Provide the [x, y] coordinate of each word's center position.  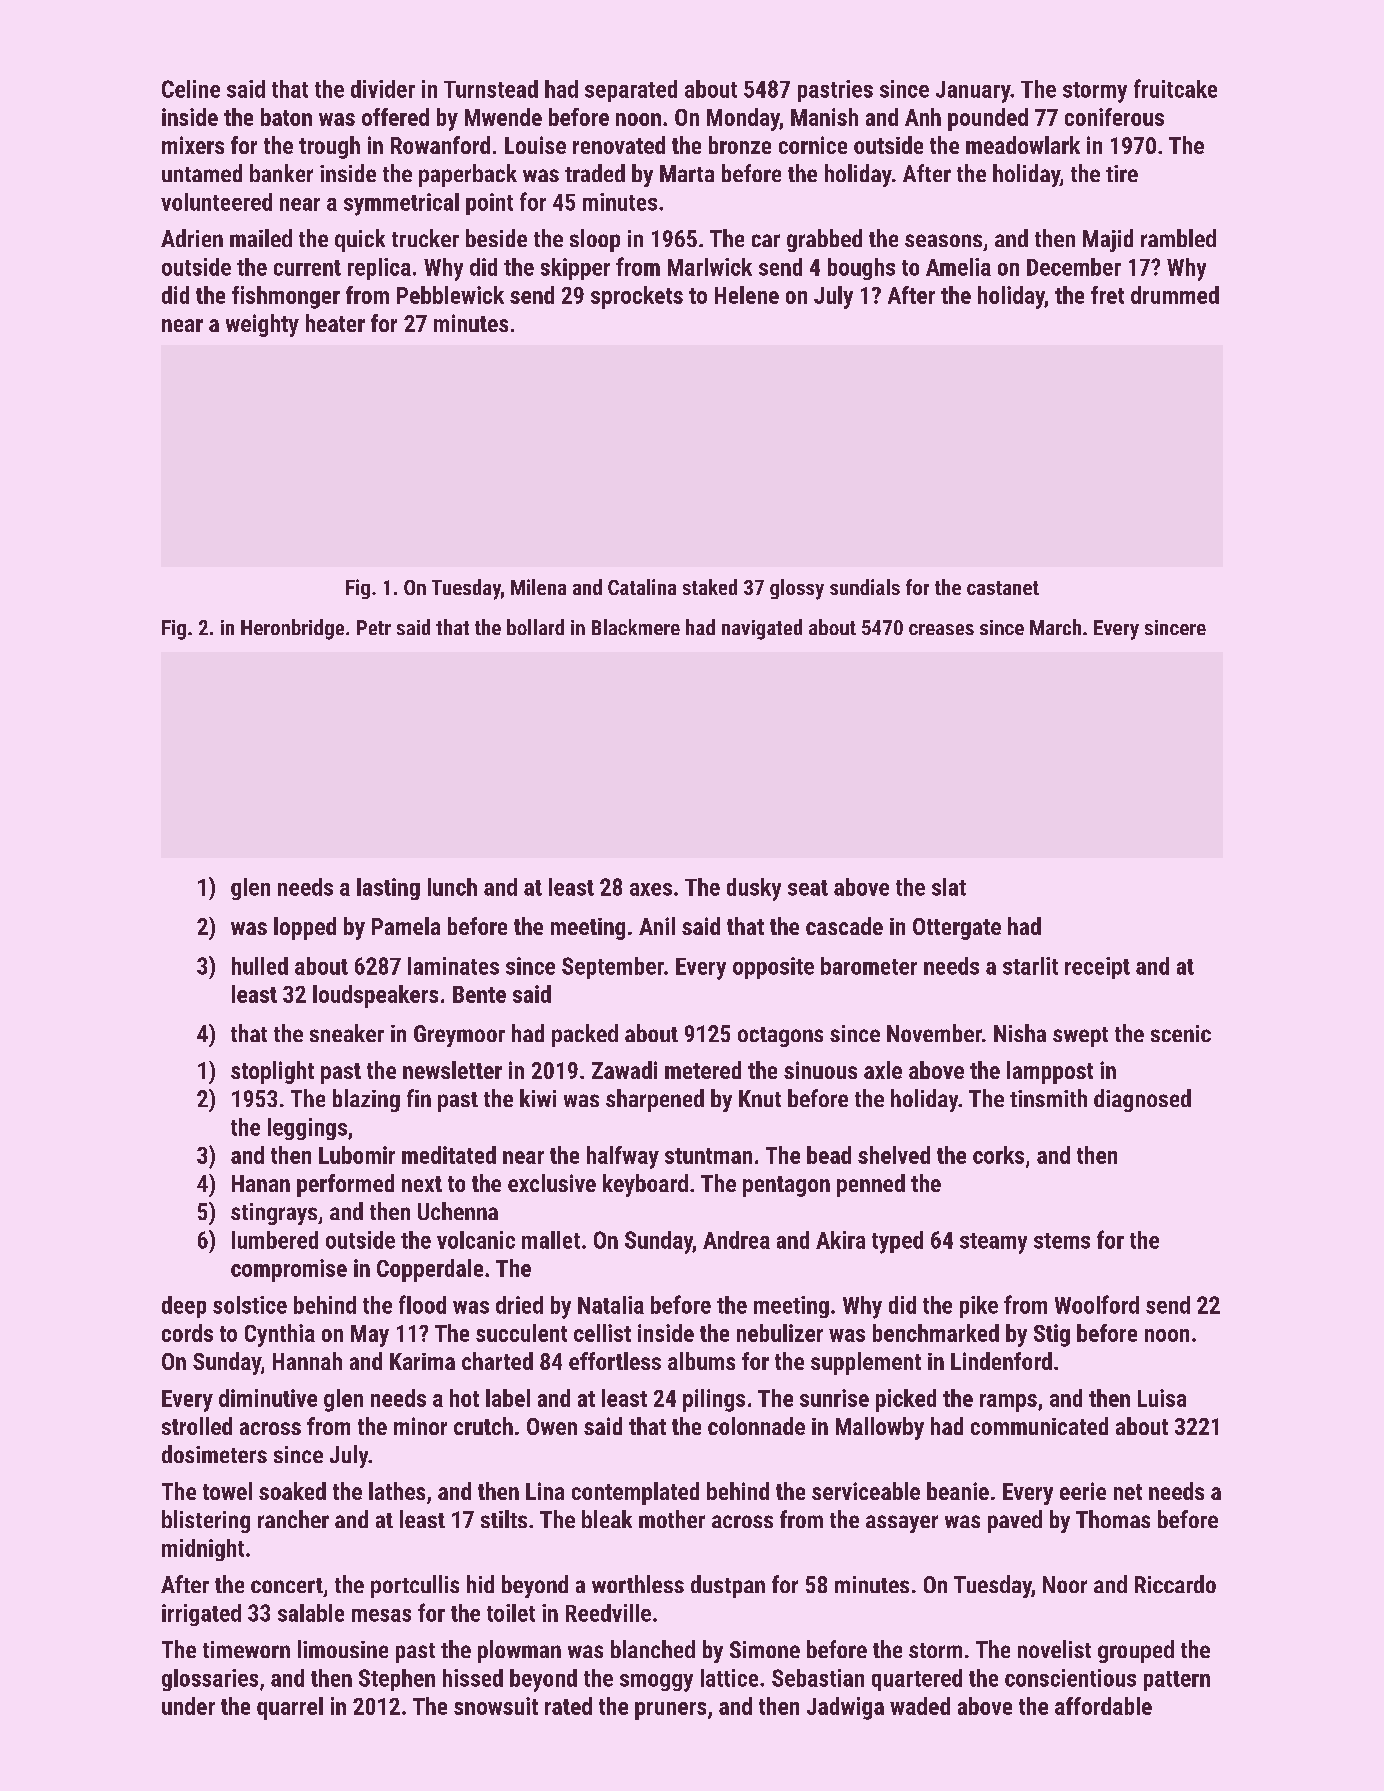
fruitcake [1175, 88]
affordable [1103, 1706]
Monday [743, 119]
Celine [191, 89]
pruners [670, 1711]
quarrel [290, 1708]
